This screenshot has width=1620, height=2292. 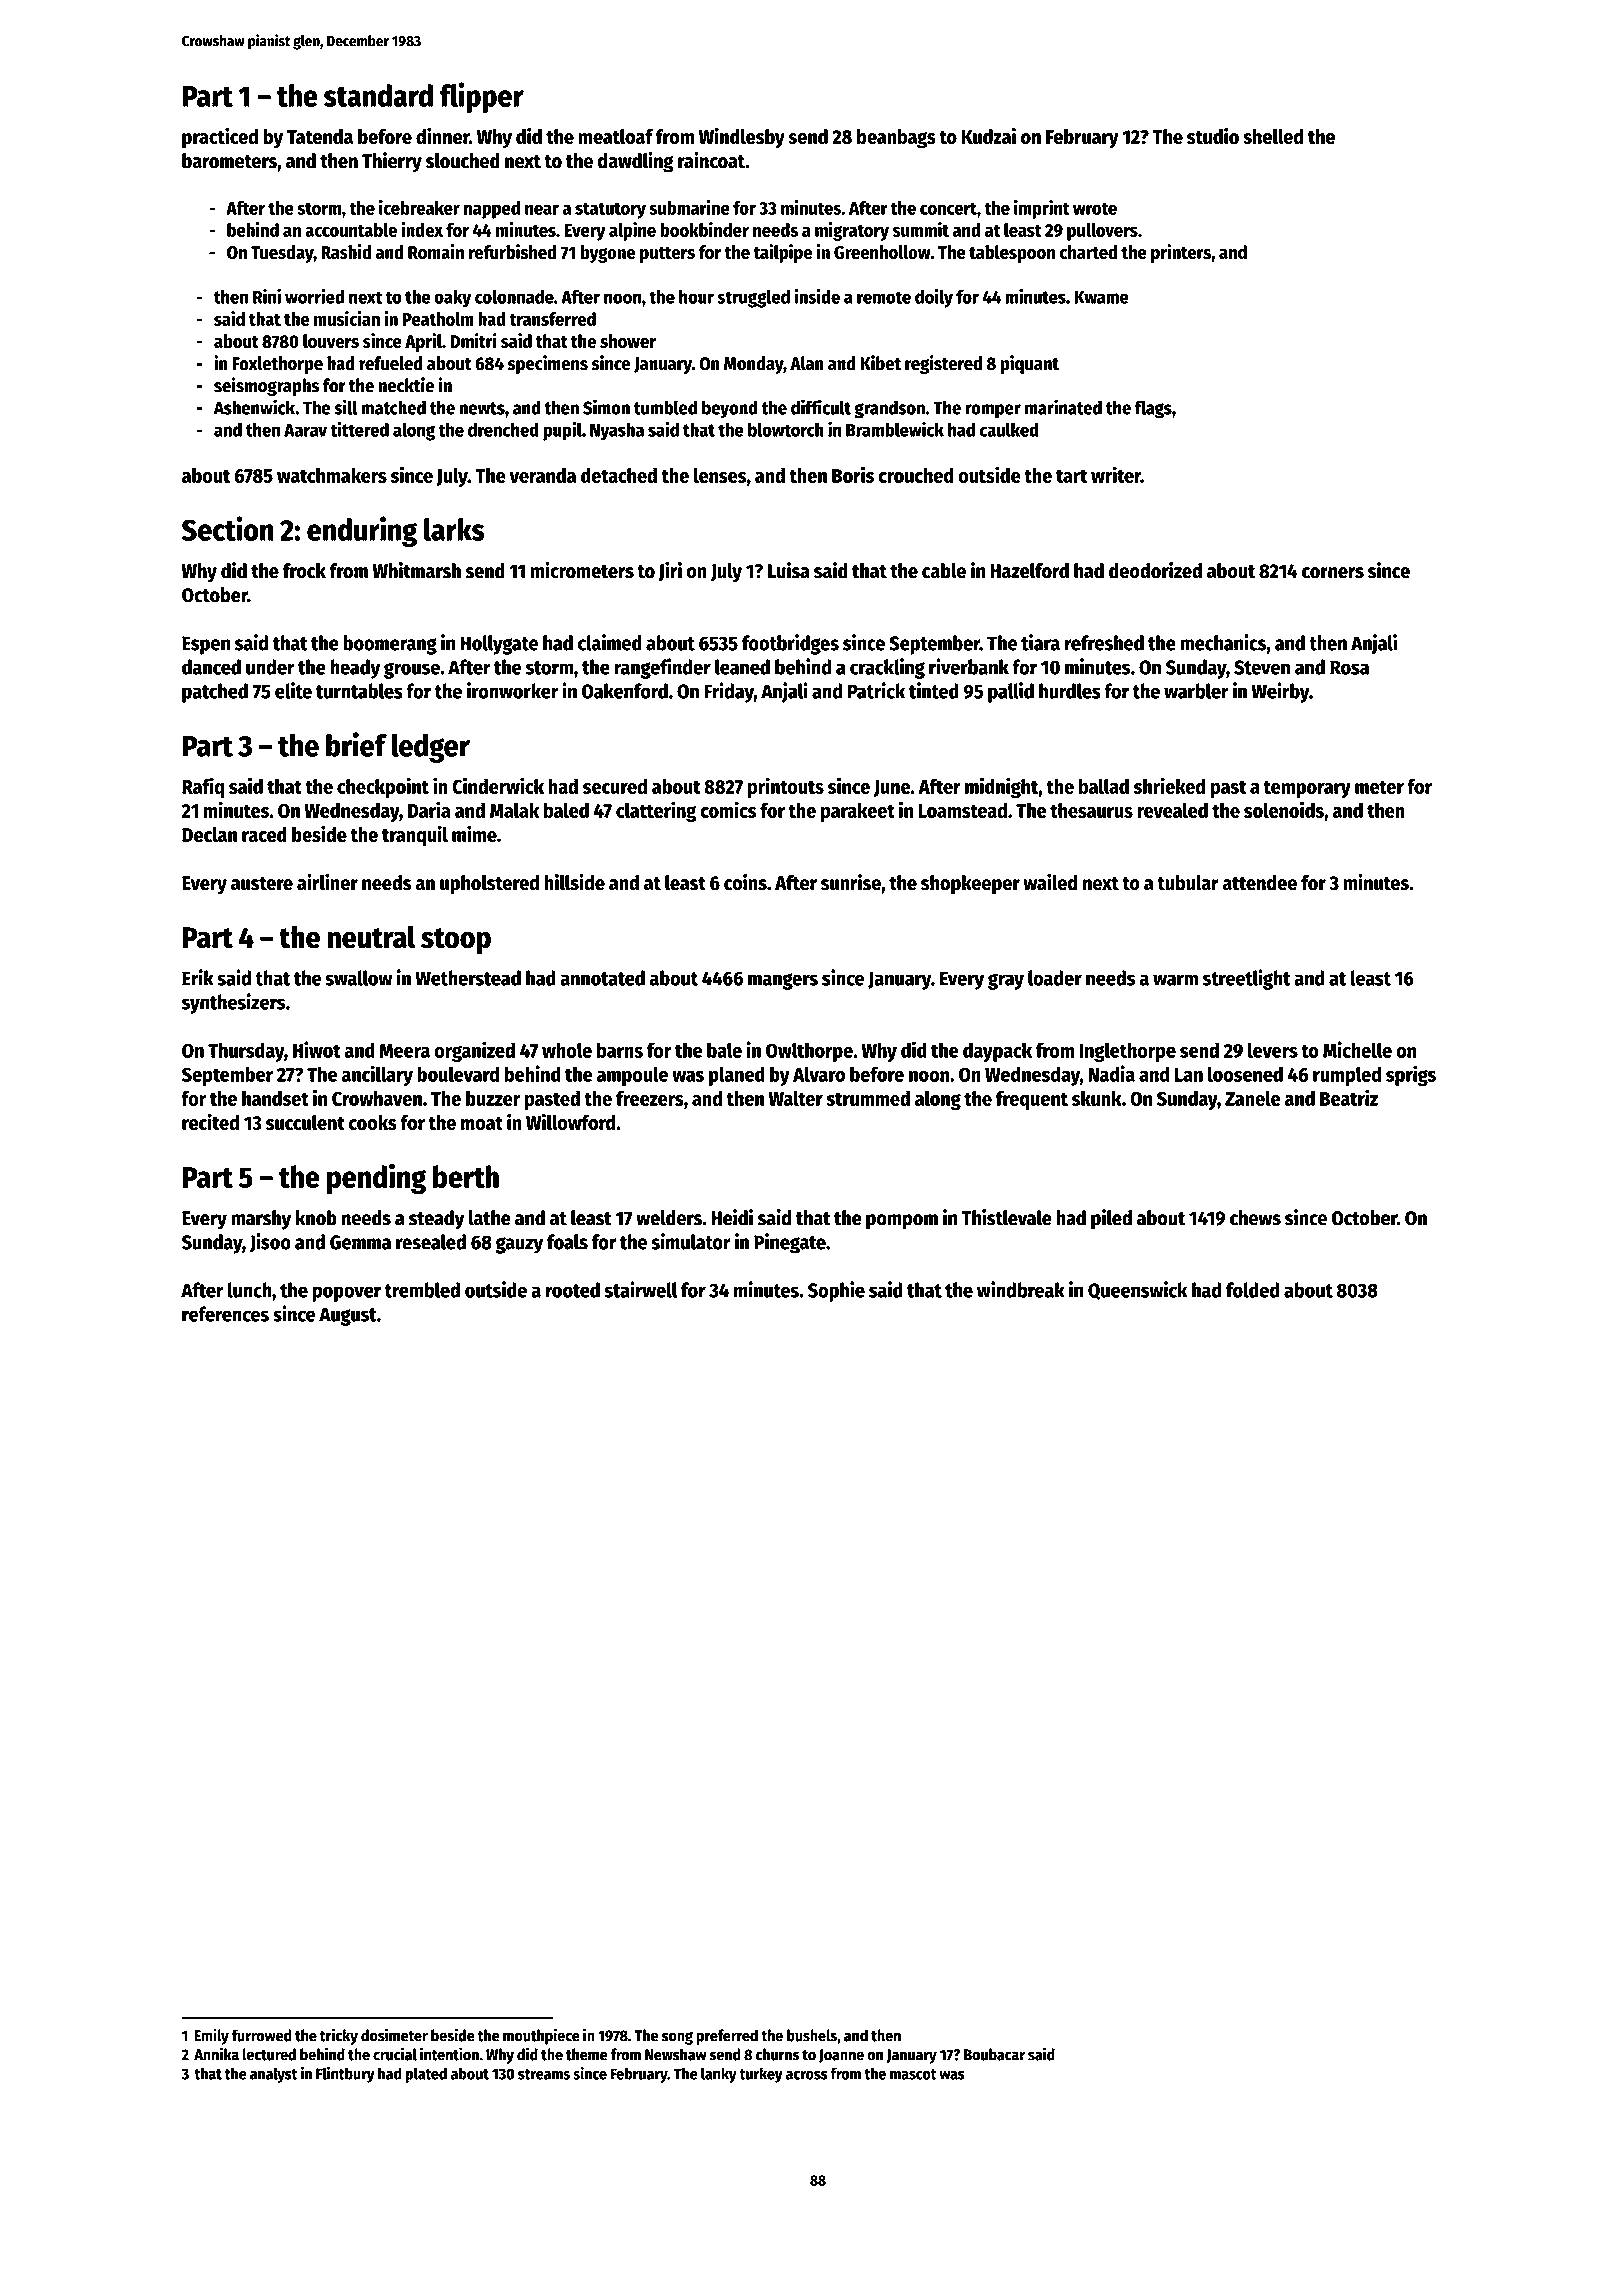 What do you see at coordinates (727, 2037) in the screenshot?
I see `preferred` at bounding box center [727, 2037].
